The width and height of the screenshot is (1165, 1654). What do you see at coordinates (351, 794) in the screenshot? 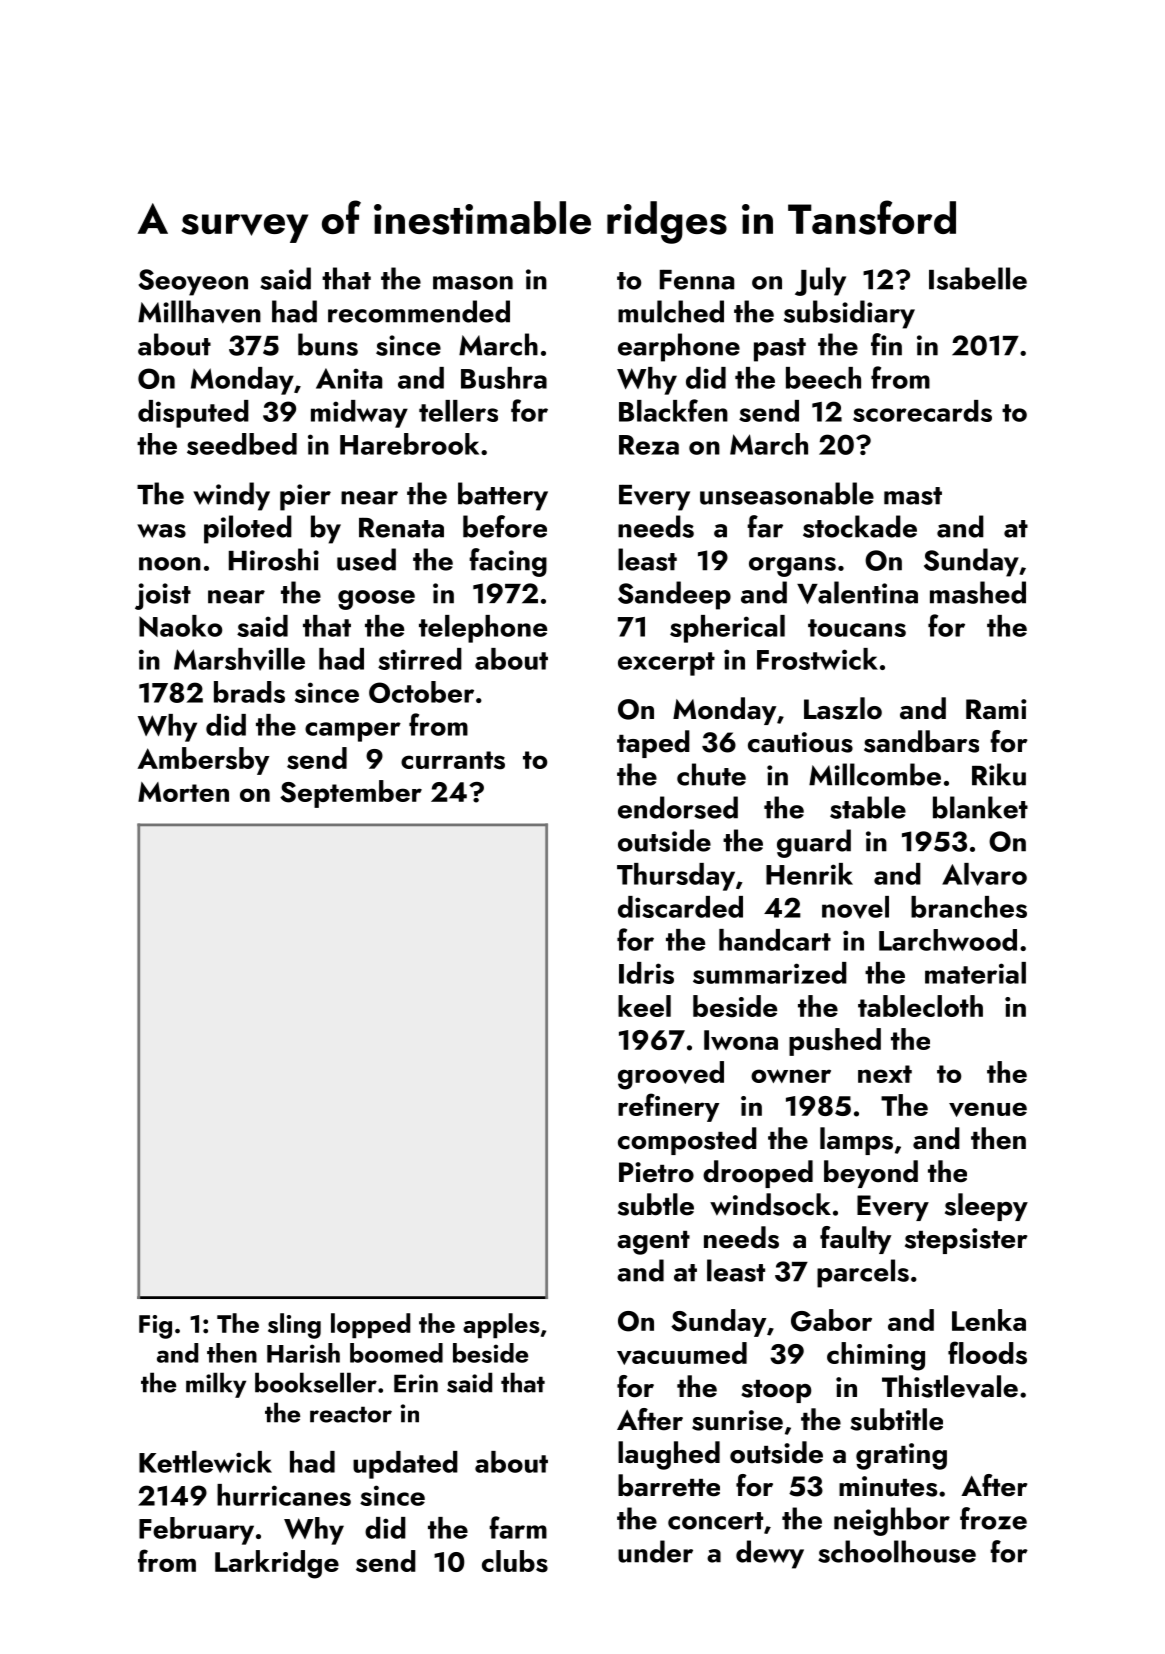
I see `September` at bounding box center [351, 794].
